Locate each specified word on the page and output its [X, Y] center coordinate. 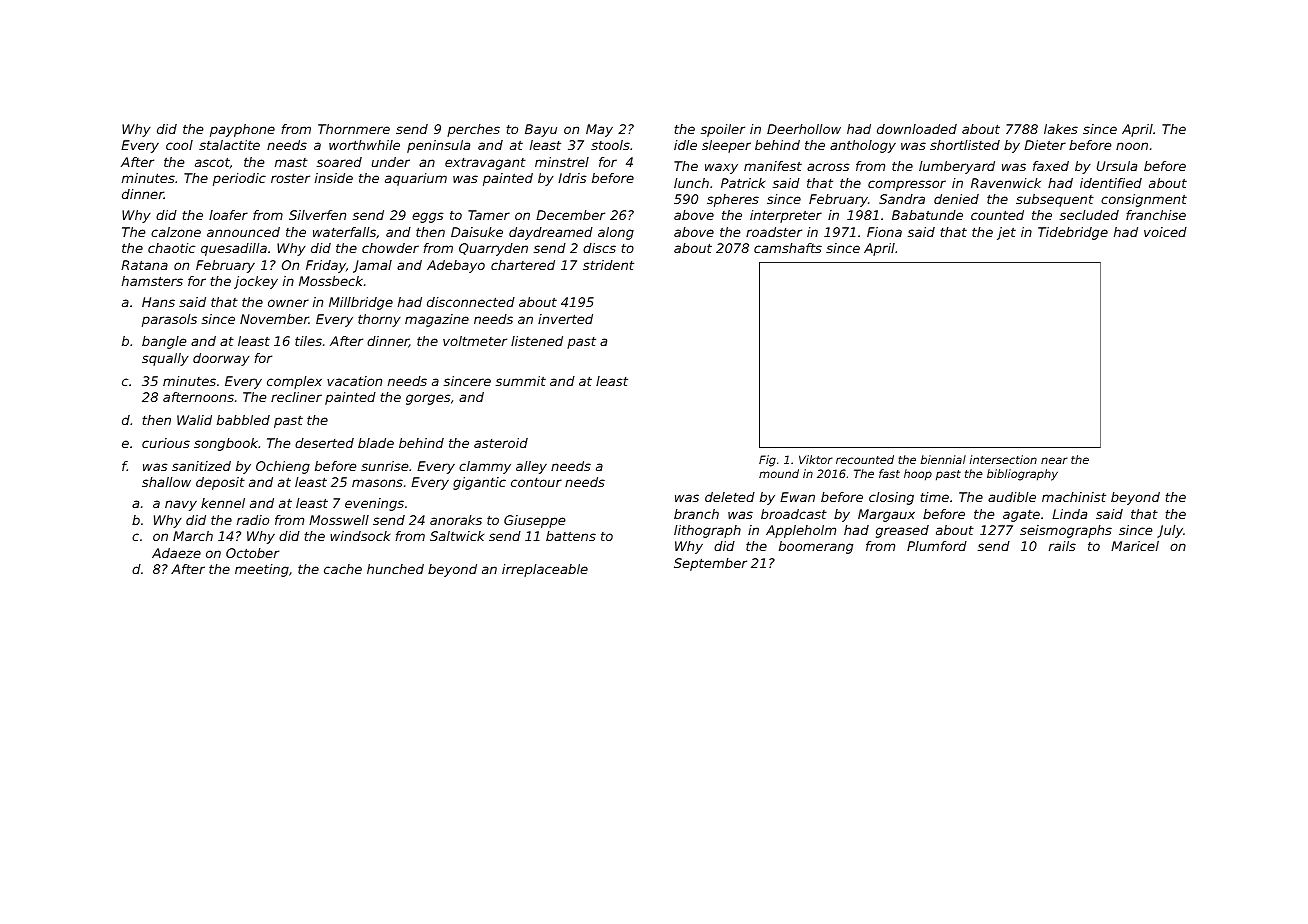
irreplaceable [545, 570]
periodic [239, 179]
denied [956, 199]
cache [343, 569]
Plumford [937, 546]
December [570, 215]
